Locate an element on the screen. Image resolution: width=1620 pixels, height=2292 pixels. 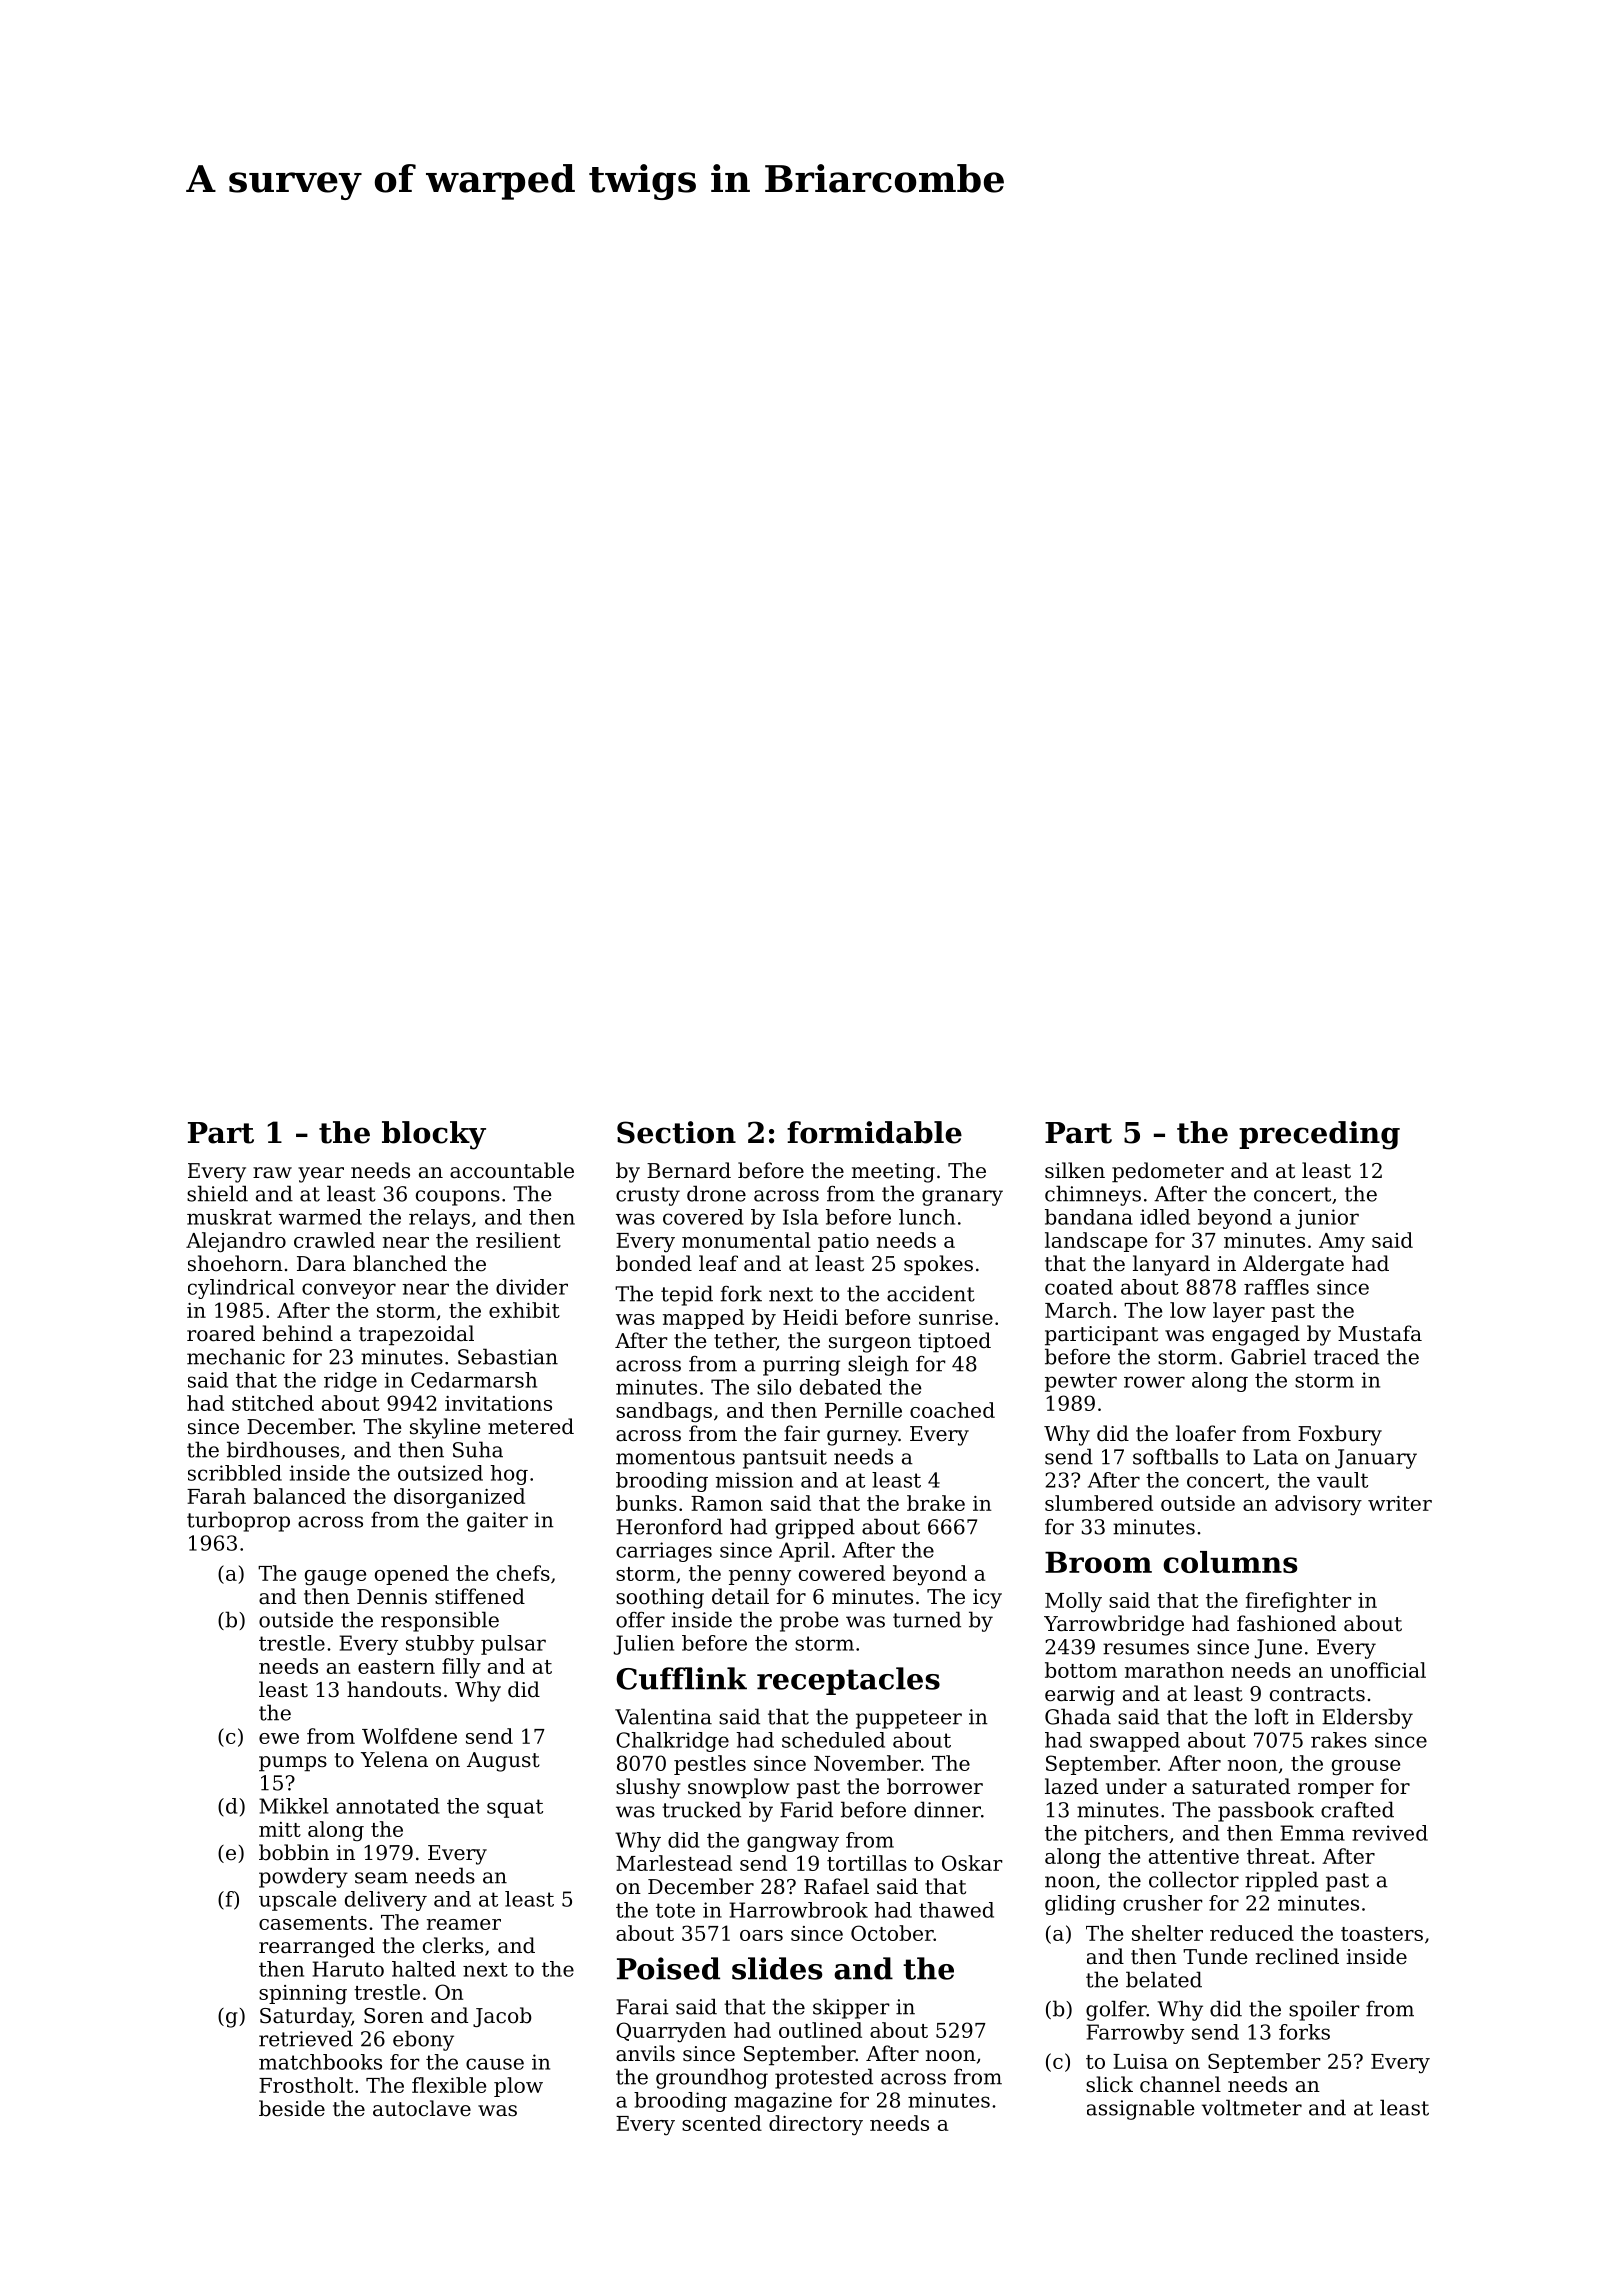
resilient is located at coordinates (518, 1240).
